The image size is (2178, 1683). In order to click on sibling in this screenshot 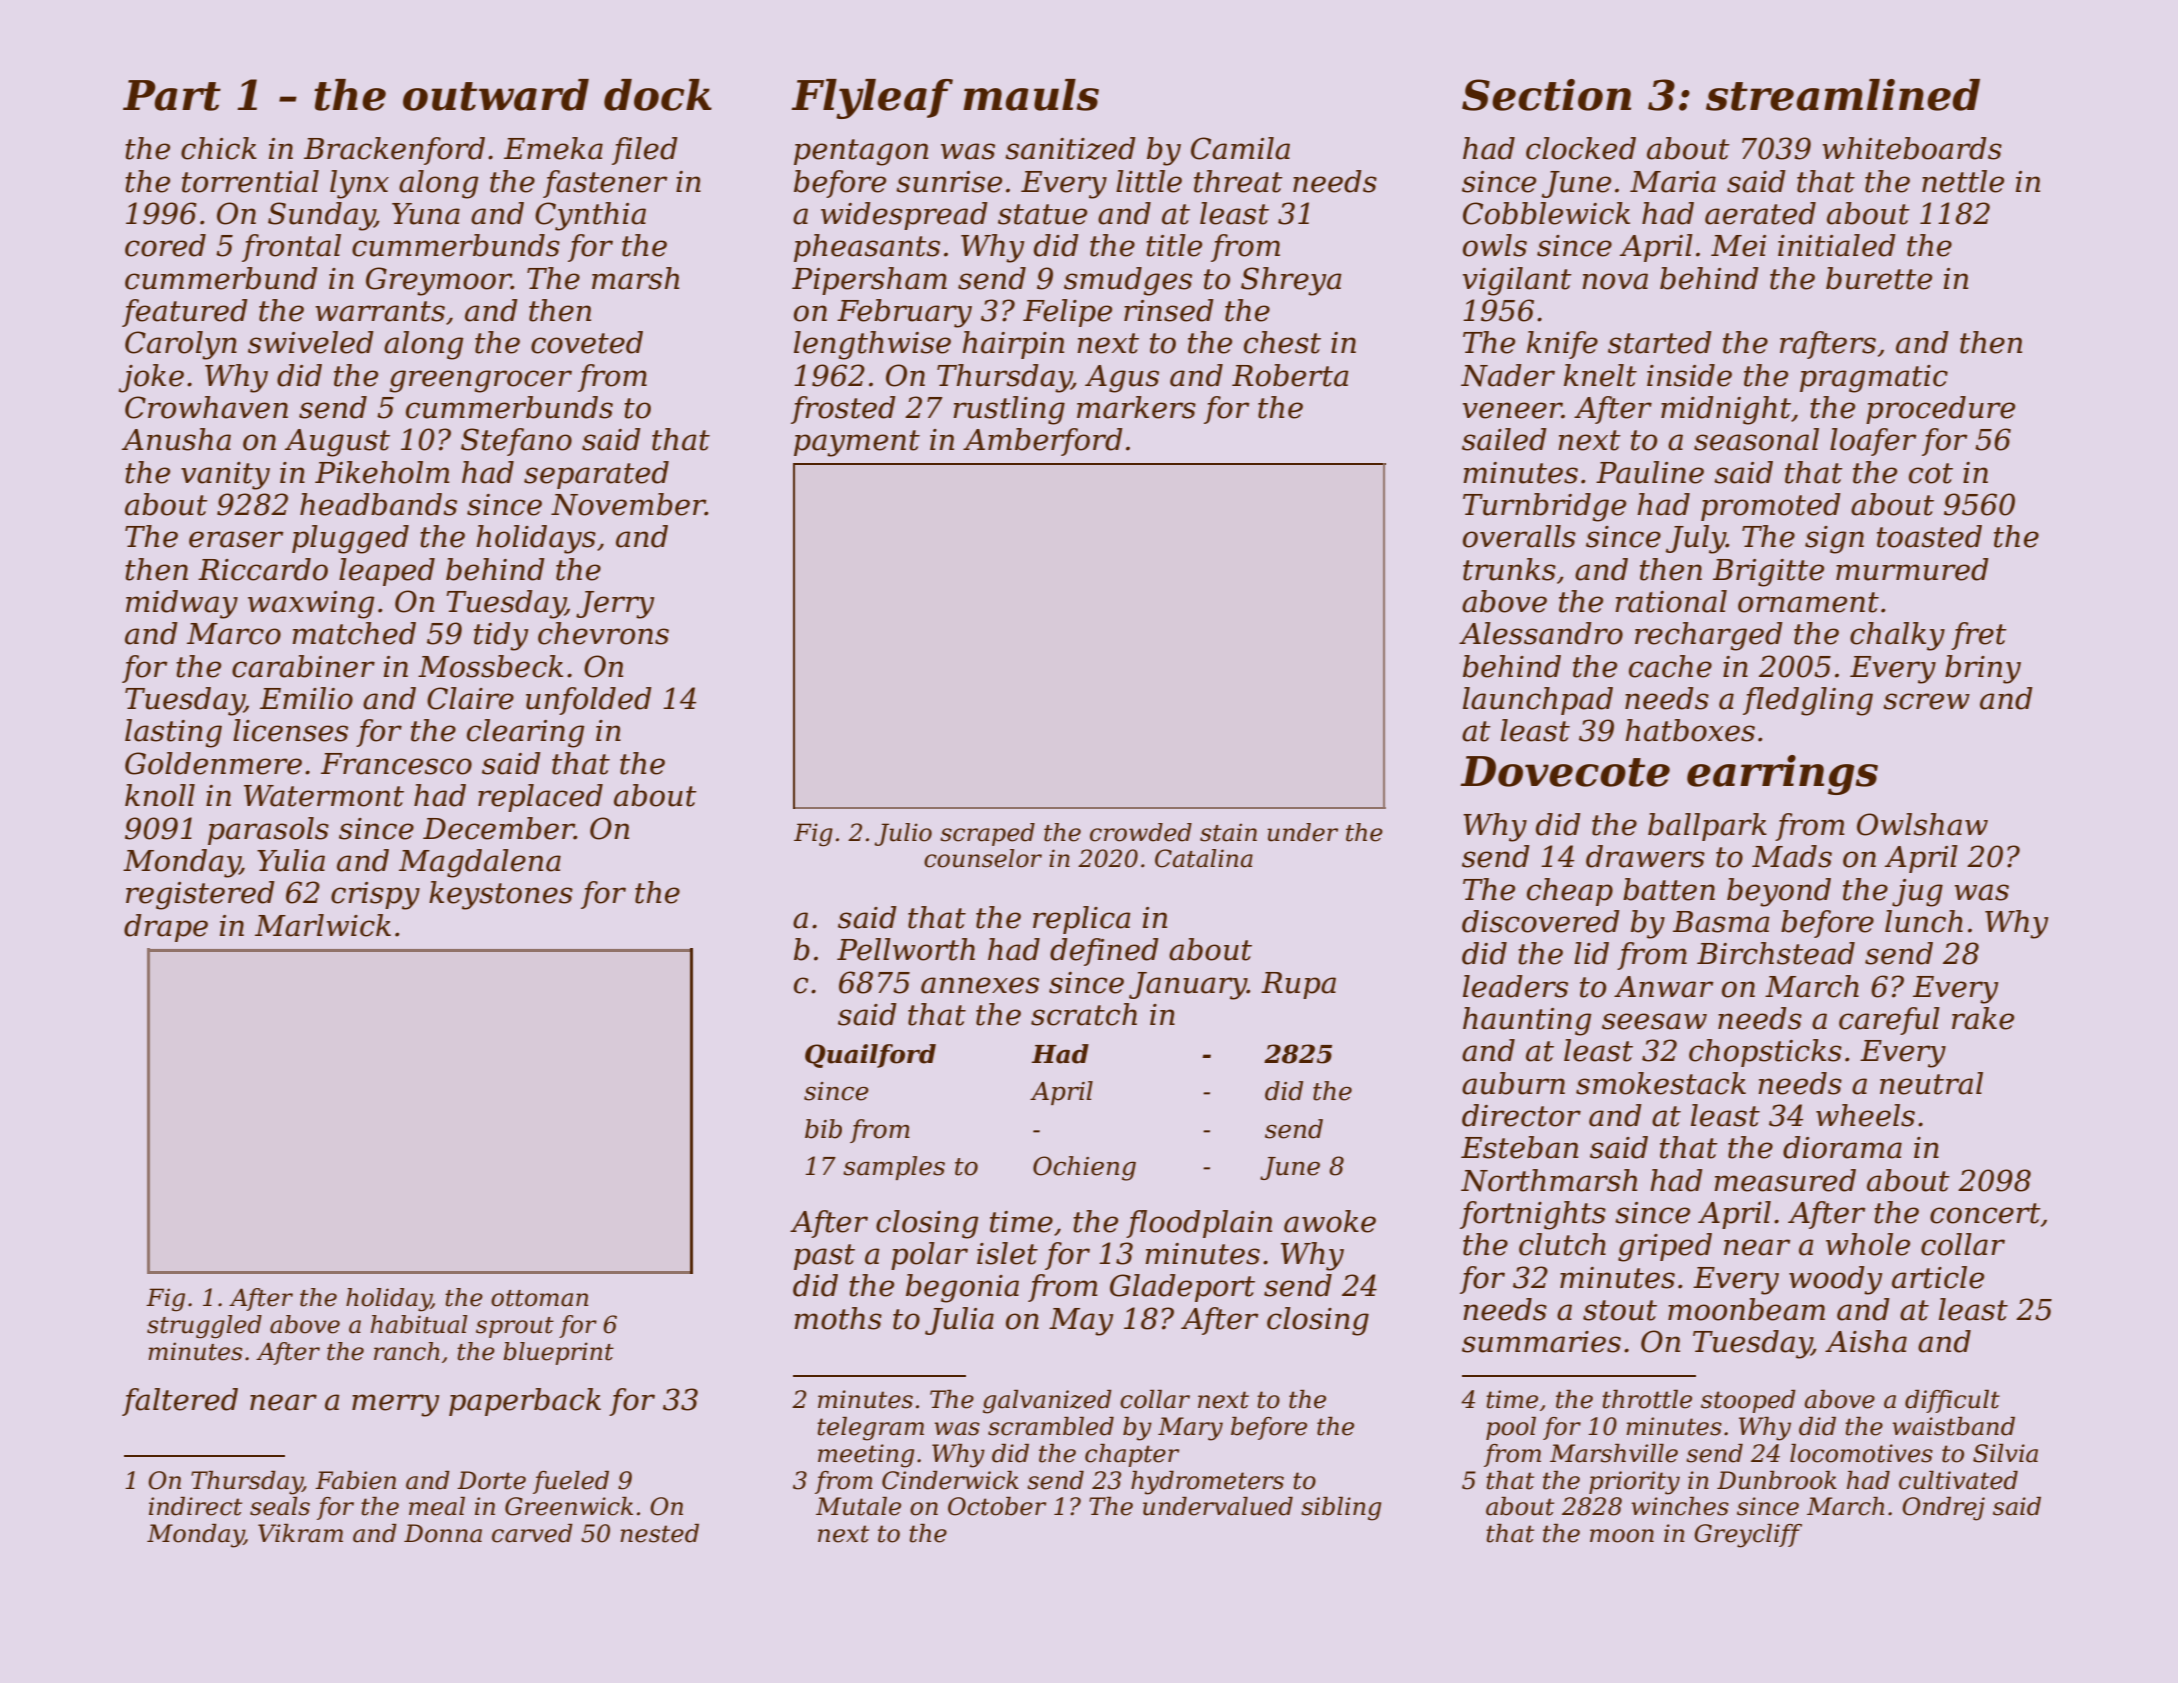, I will do `click(1341, 1509)`.
